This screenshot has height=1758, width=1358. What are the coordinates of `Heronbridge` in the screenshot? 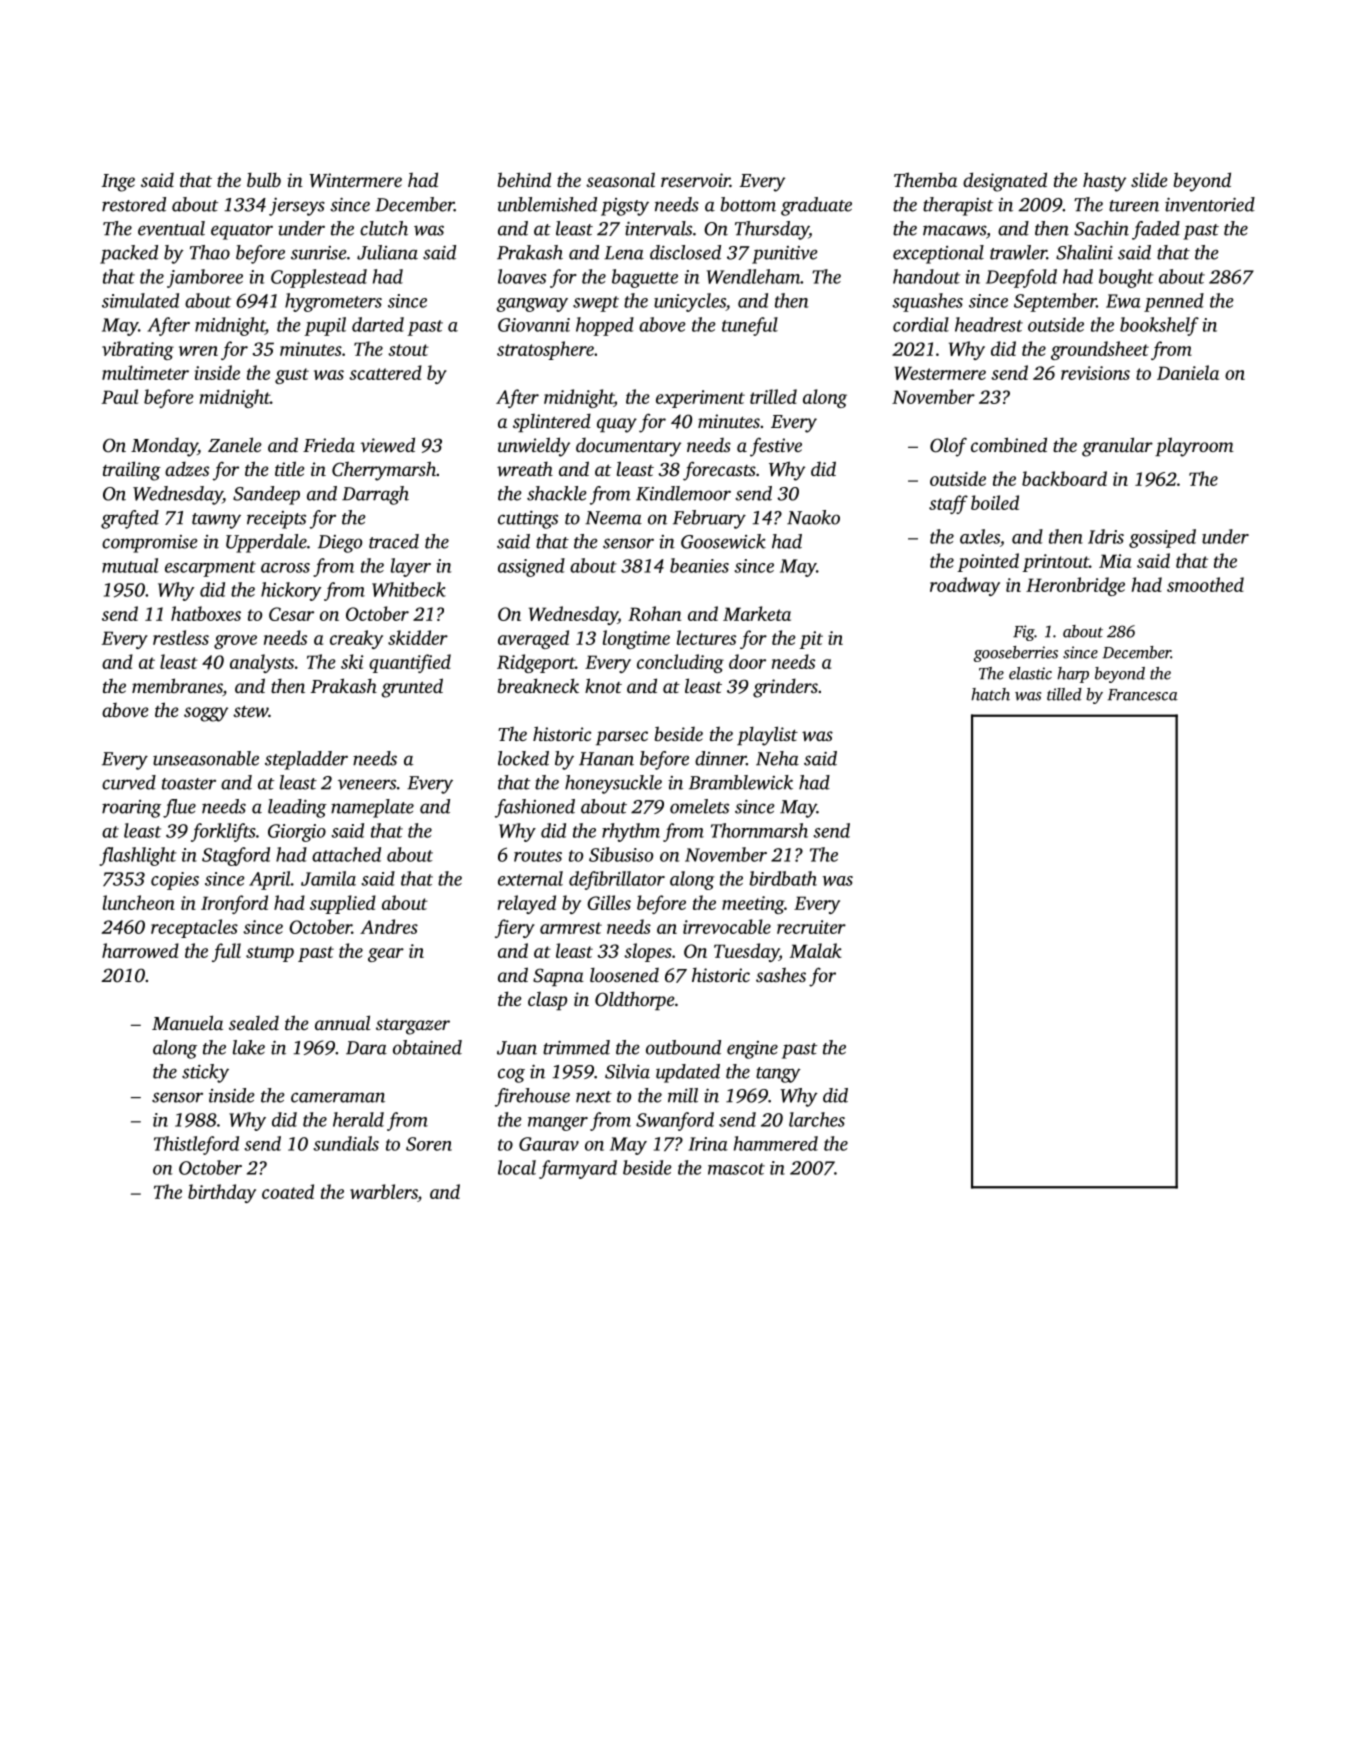 It's located at (1075, 586).
